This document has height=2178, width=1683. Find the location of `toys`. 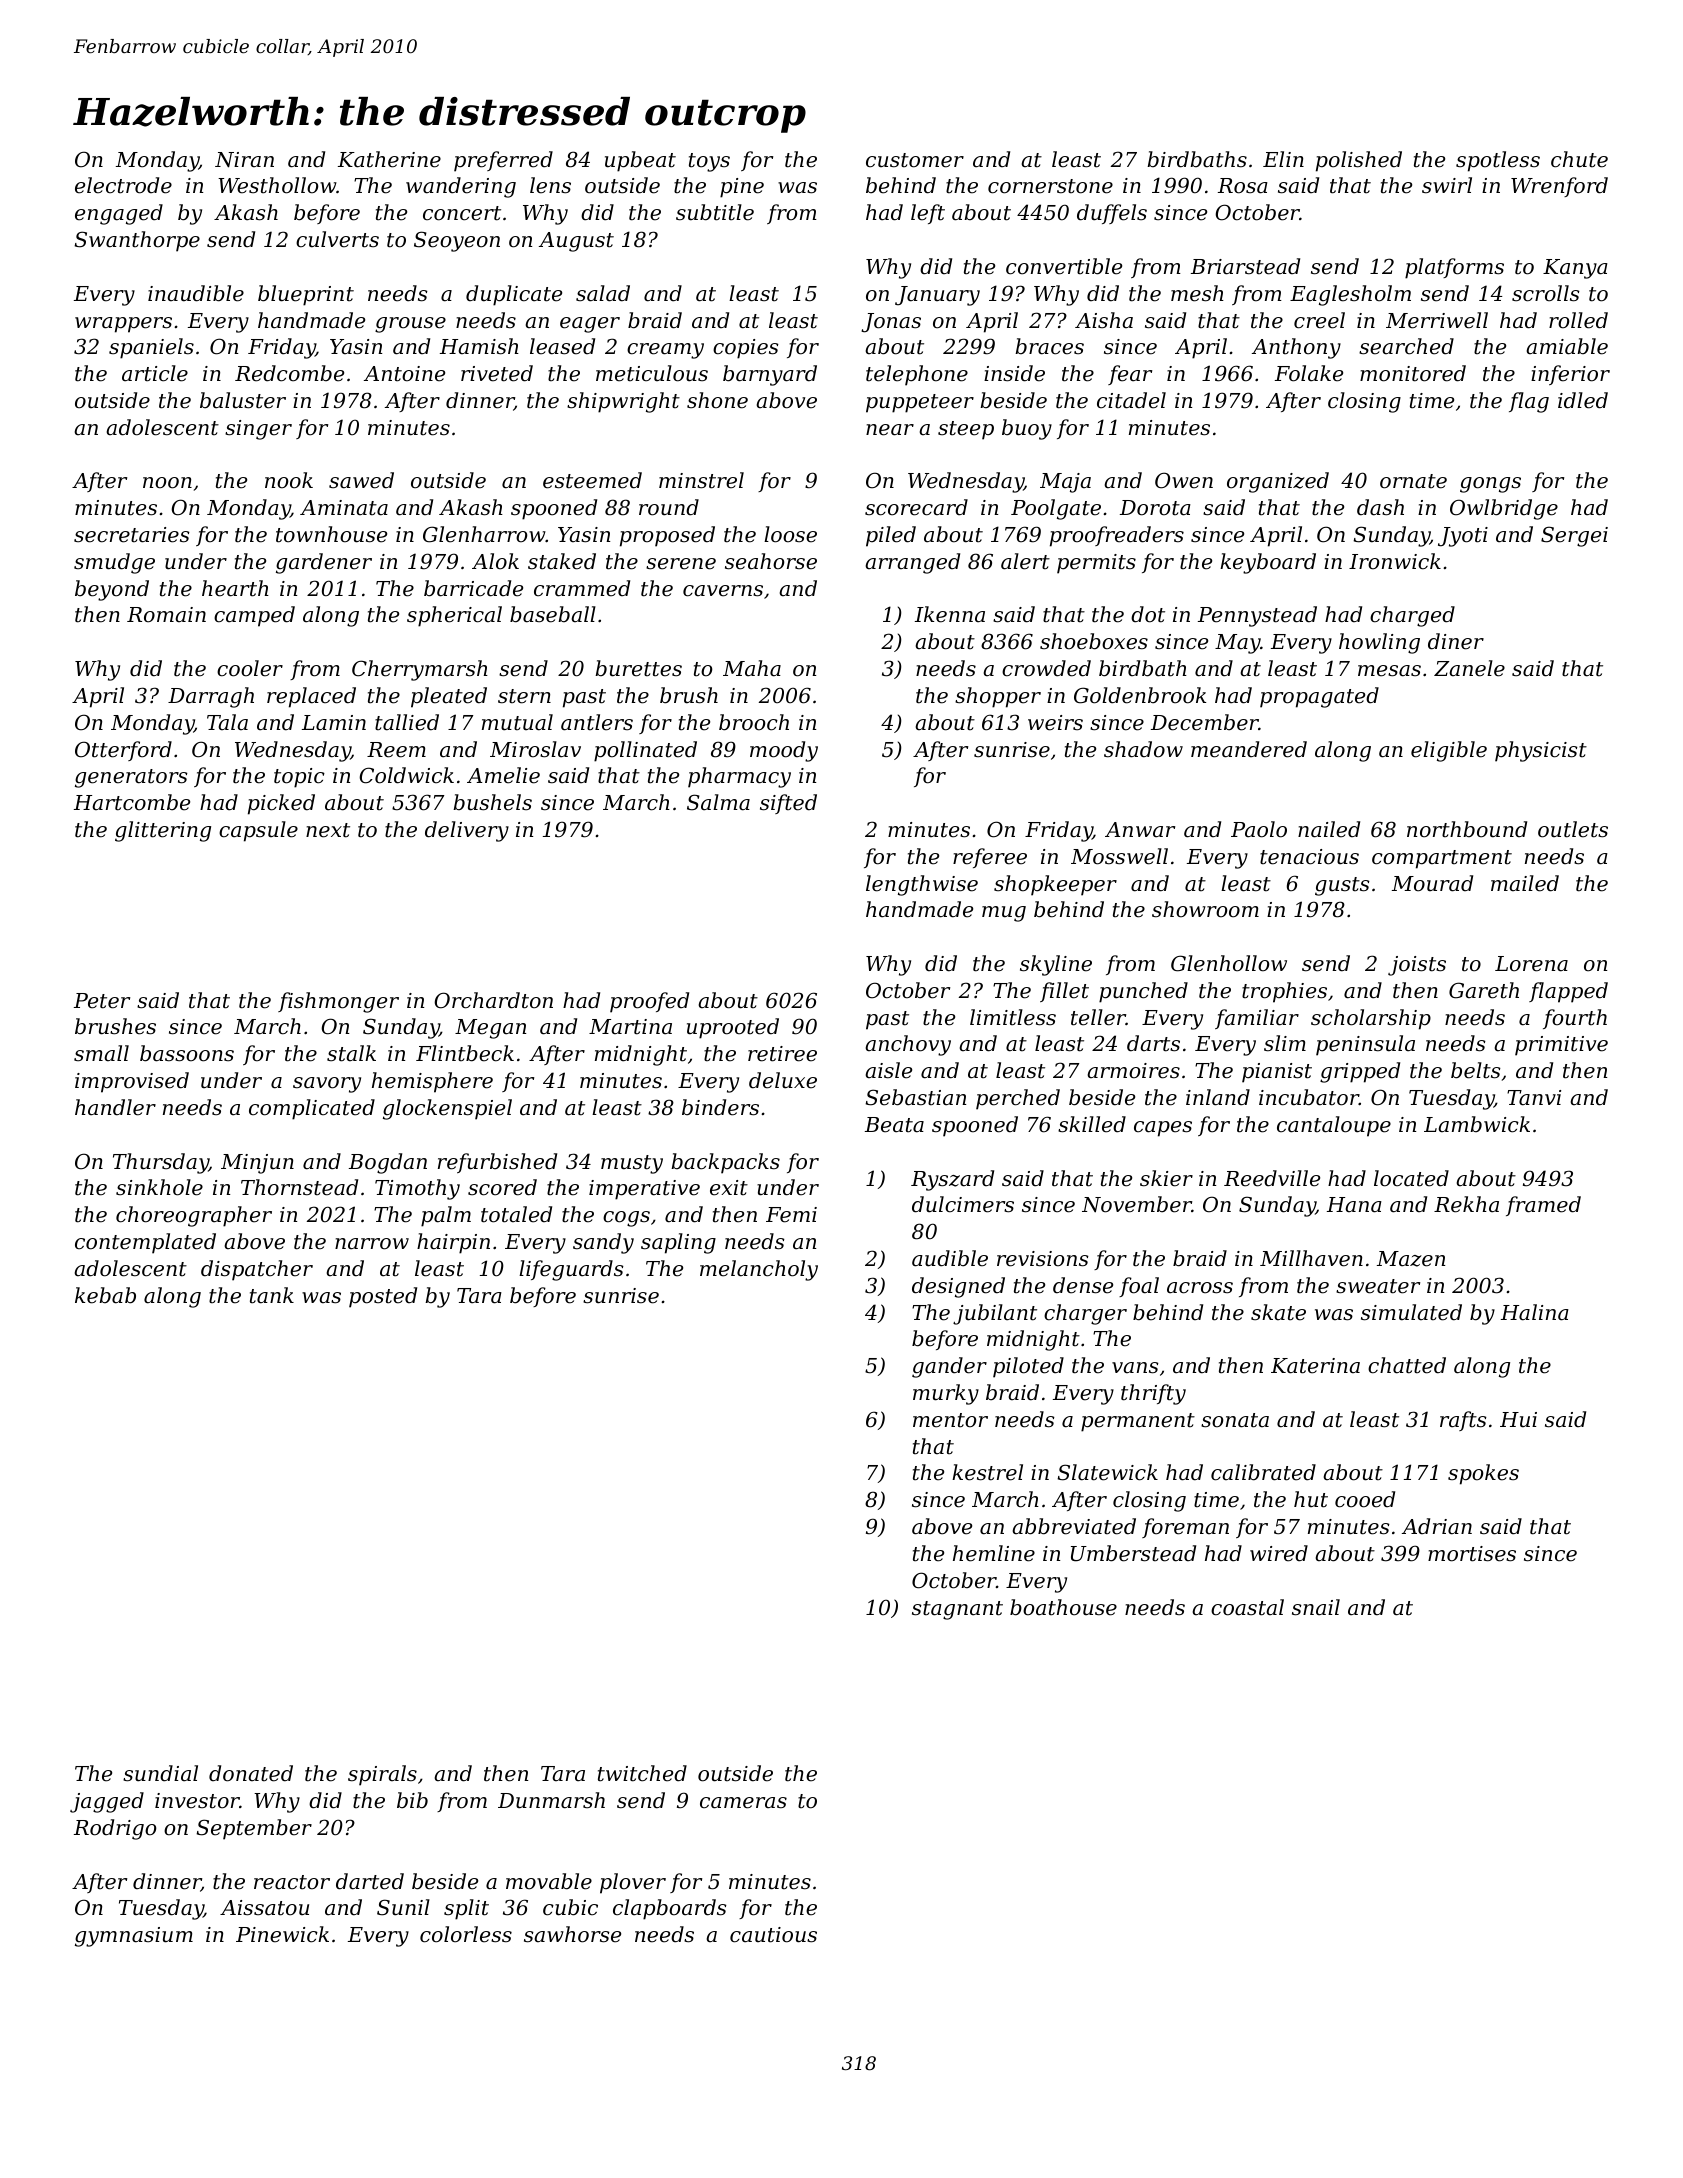

toys is located at coordinates (709, 162).
